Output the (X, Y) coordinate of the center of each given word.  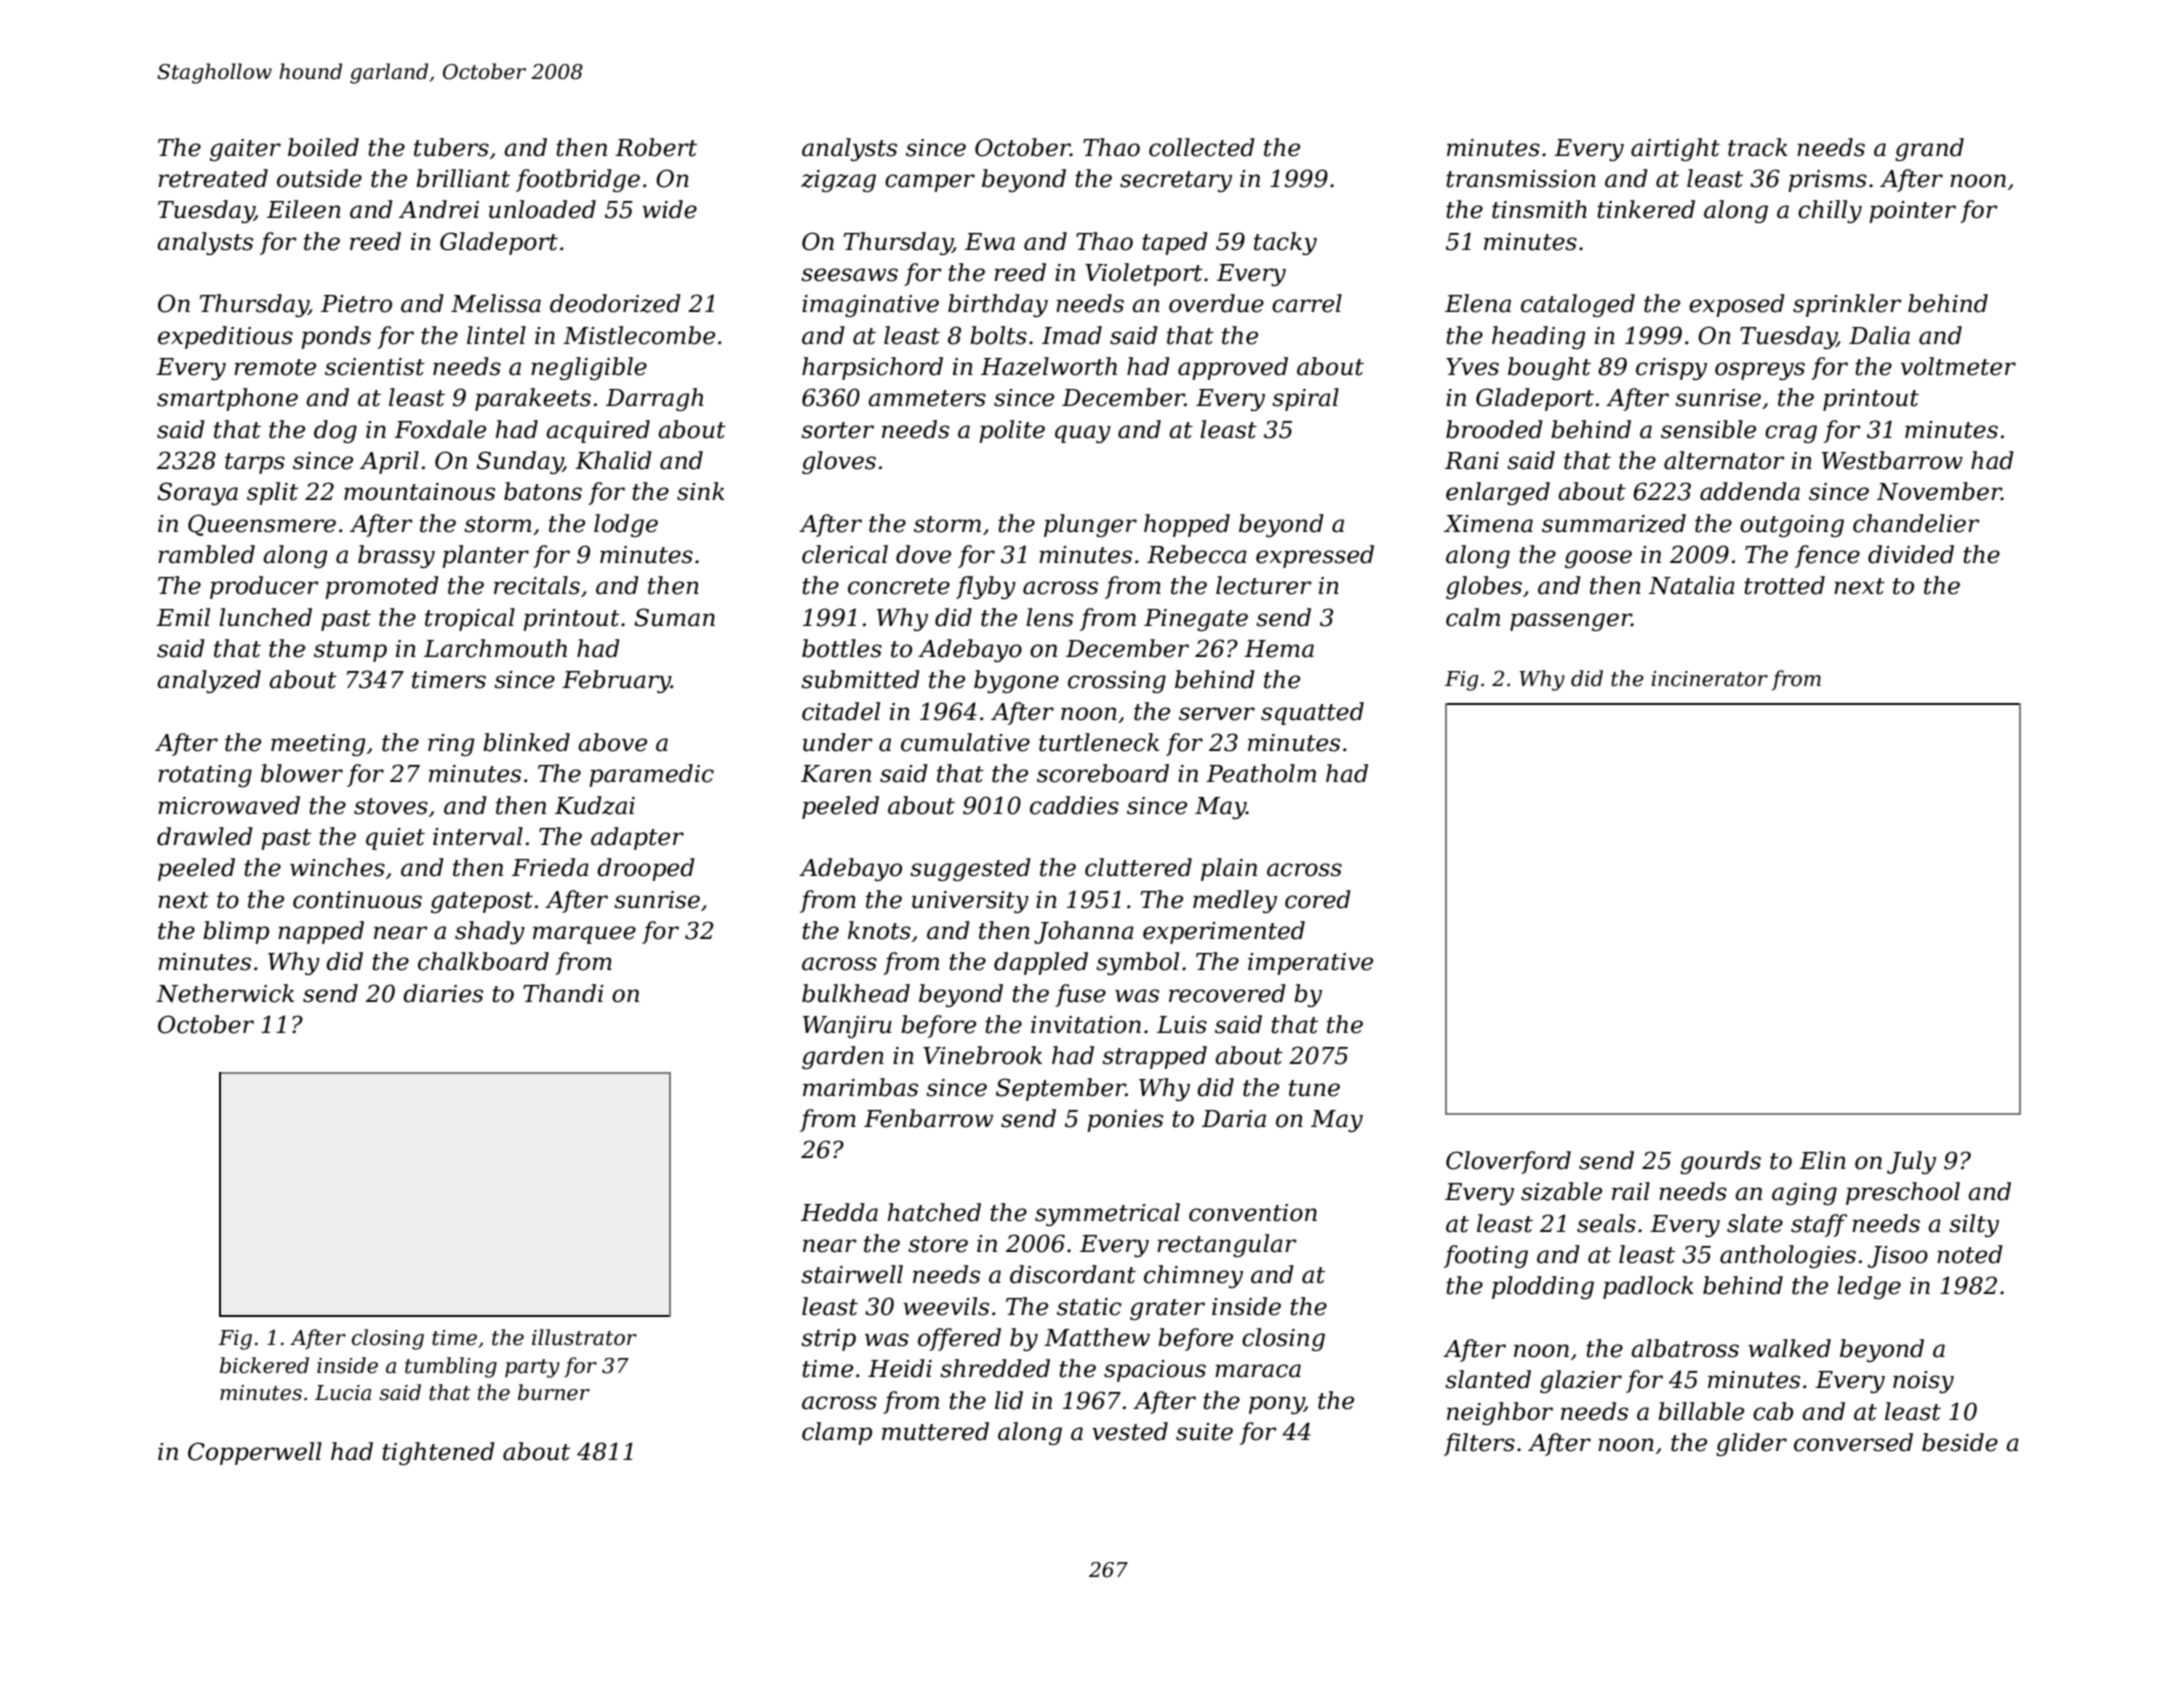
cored (1318, 899)
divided (1911, 554)
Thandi (563, 993)
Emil (183, 617)
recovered (1227, 993)
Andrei (439, 209)
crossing (1117, 682)
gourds (1720, 1162)
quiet (395, 839)
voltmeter (1958, 366)
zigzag (838, 181)
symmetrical (1107, 1214)
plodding (1543, 1287)
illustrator (584, 1337)
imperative (1310, 964)
